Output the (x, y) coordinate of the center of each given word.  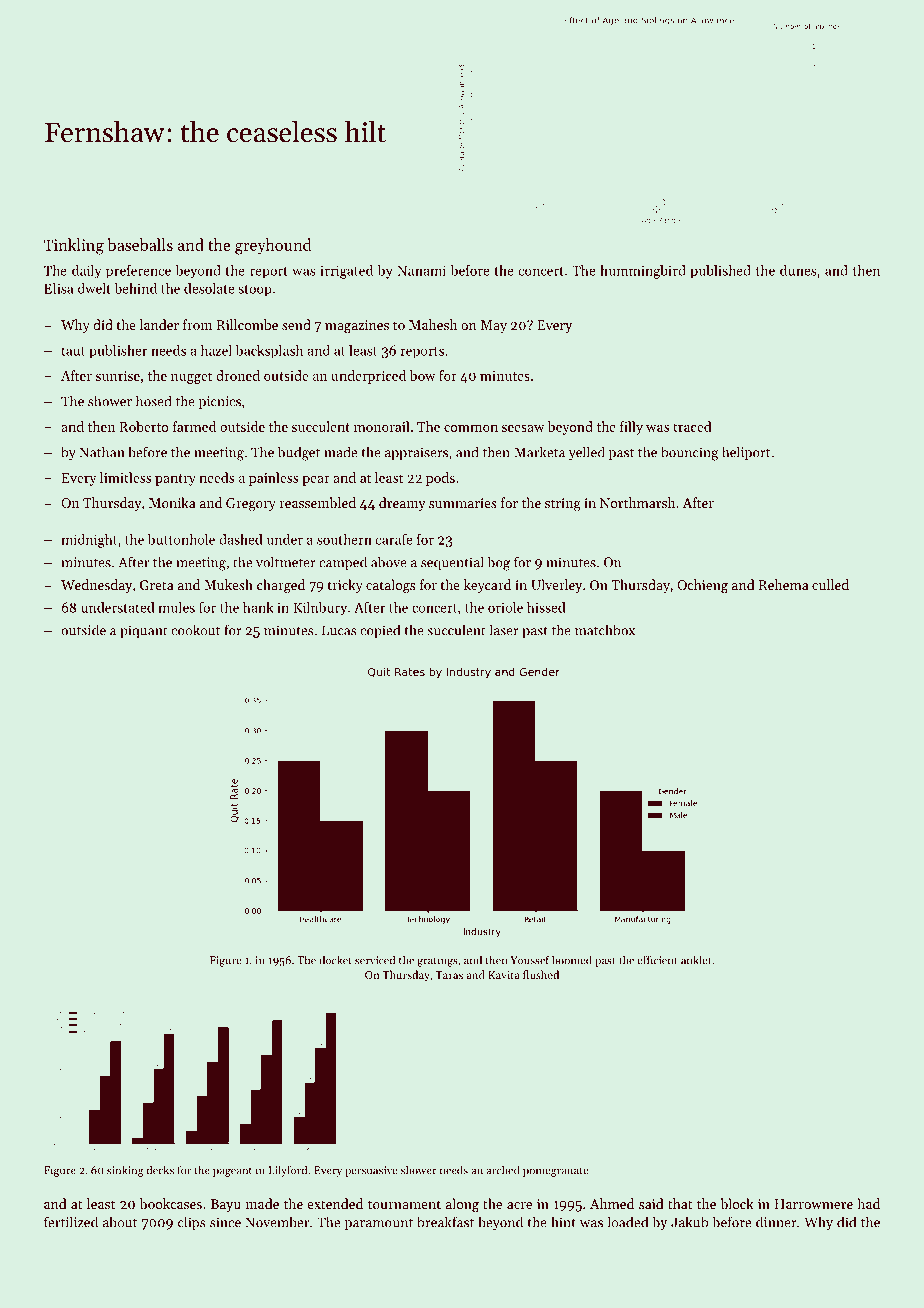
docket (335, 960)
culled (830, 584)
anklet (696, 960)
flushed (541, 974)
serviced (375, 960)
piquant (144, 632)
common (471, 428)
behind (135, 288)
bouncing (690, 453)
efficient (657, 960)
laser (504, 630)
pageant (232, 1172)
